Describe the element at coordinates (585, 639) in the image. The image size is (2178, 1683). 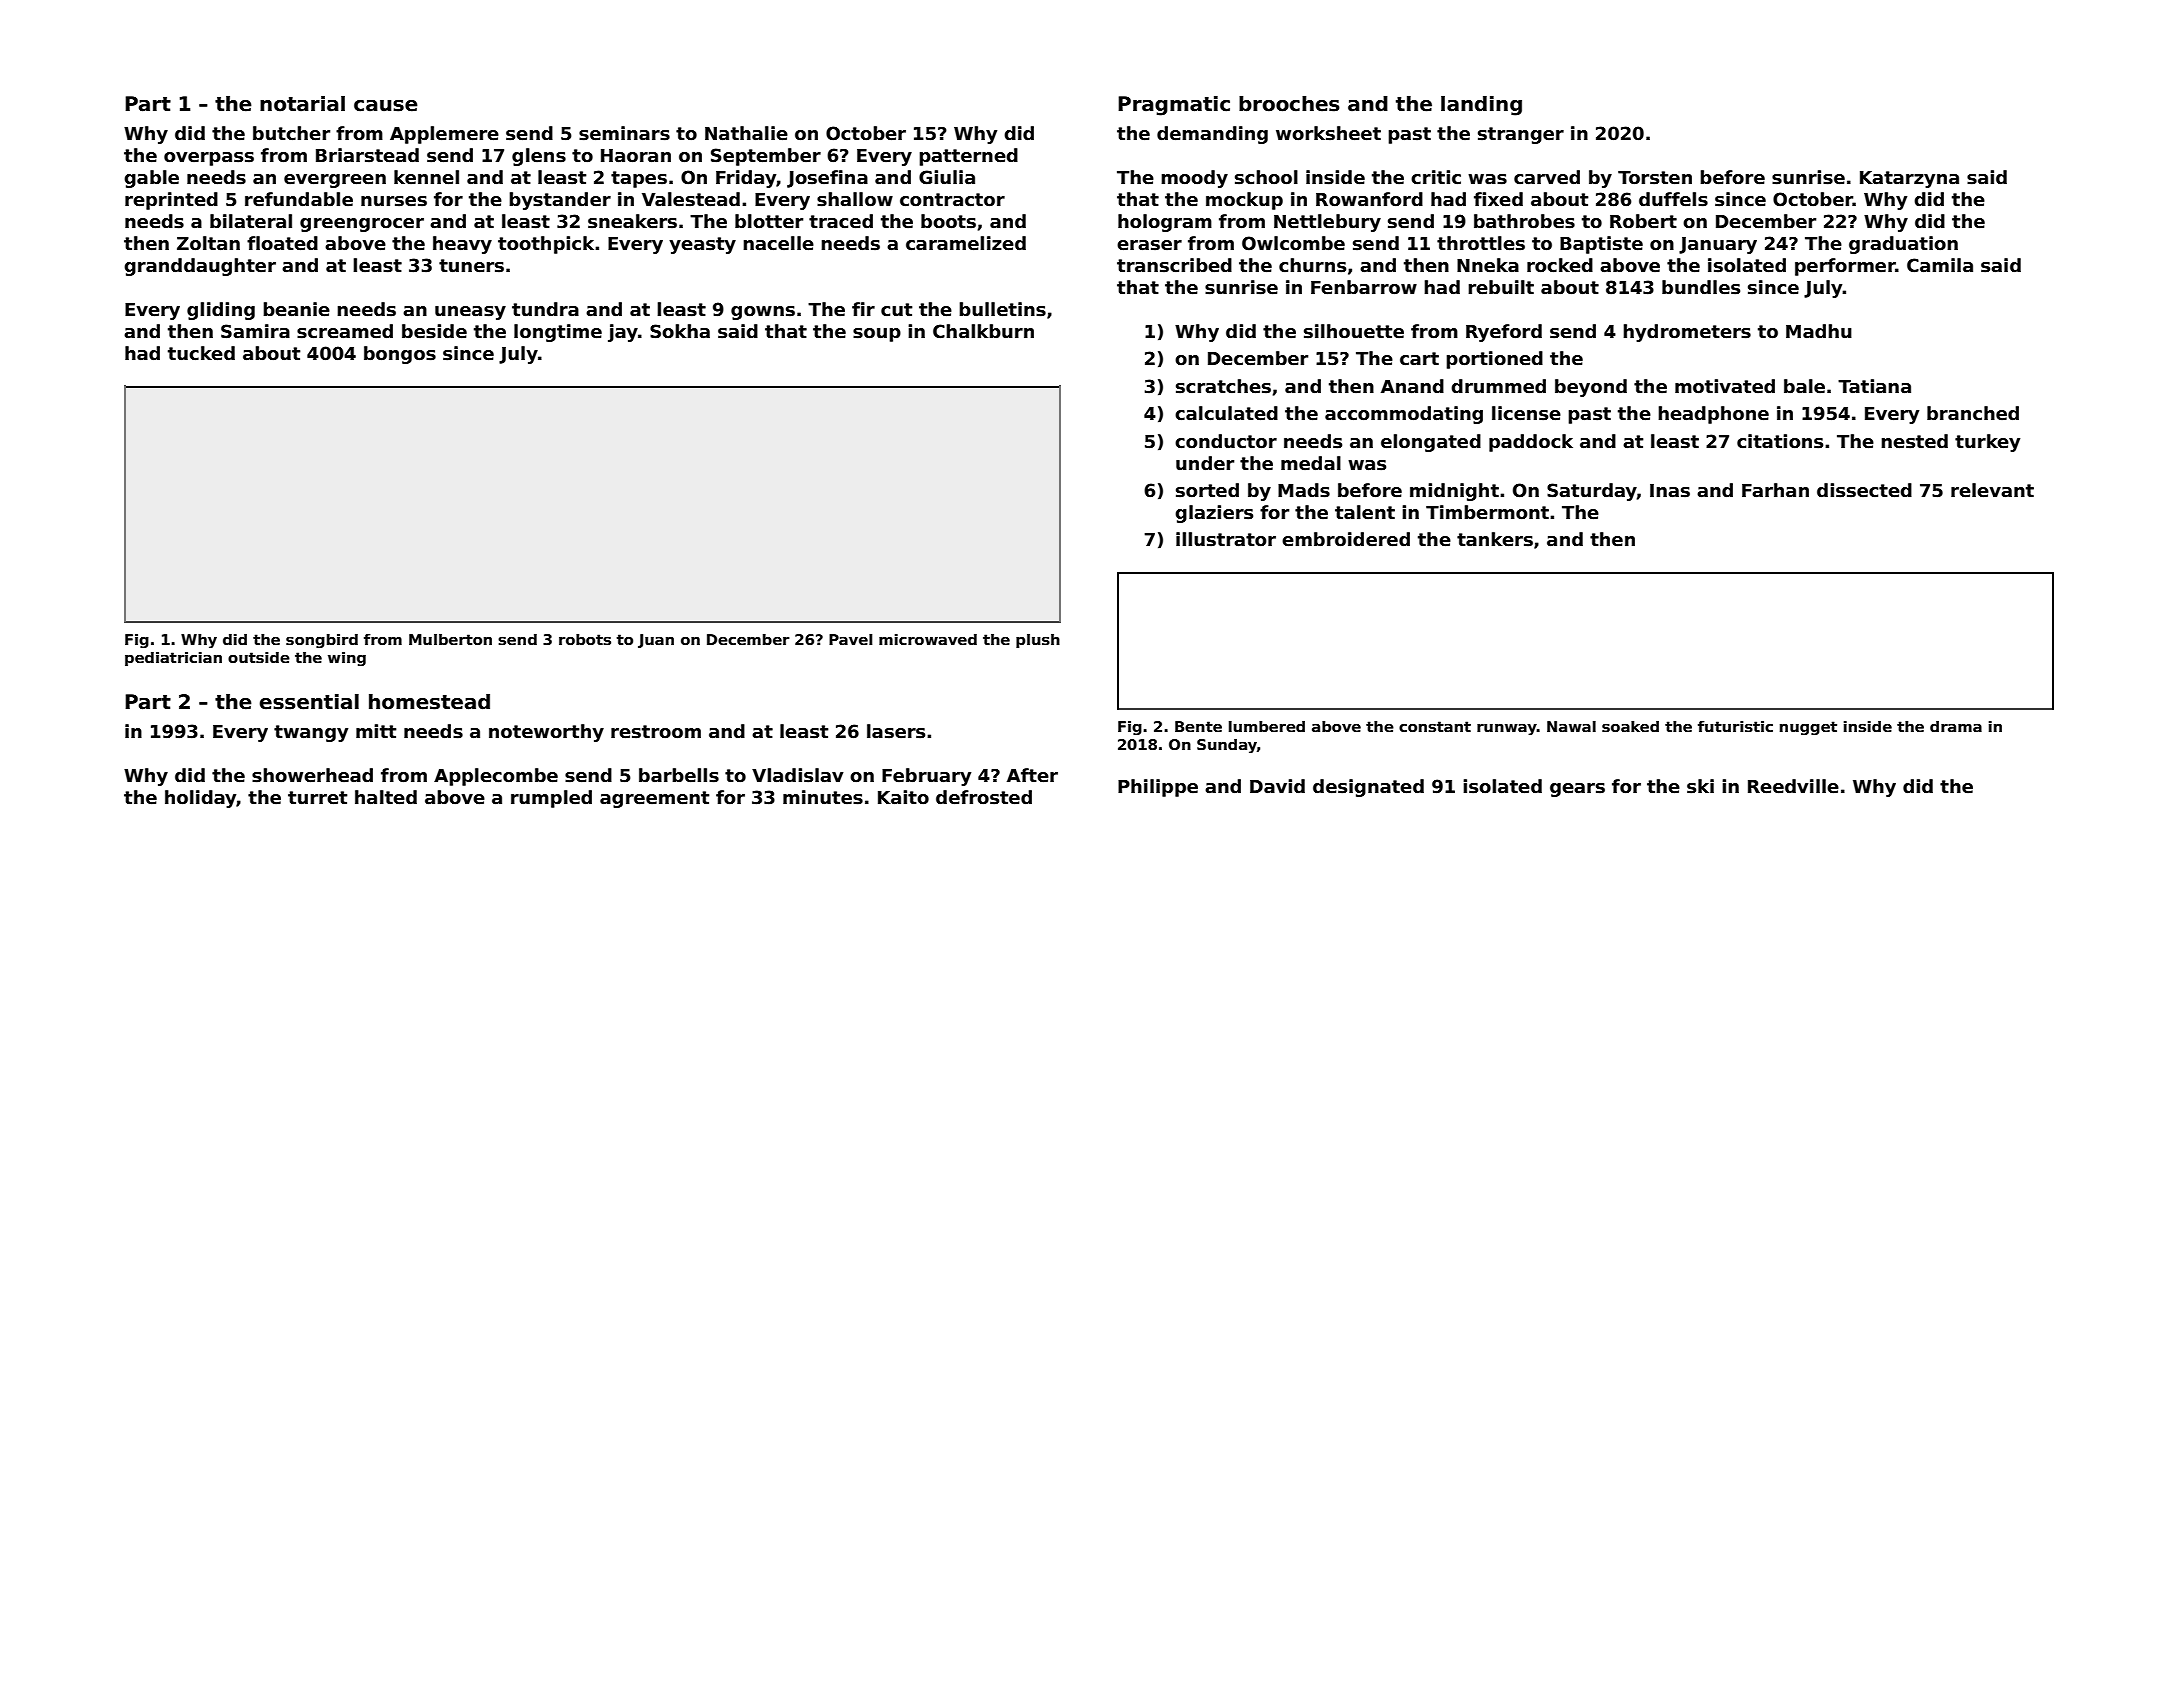
I see `robots` at that location.
